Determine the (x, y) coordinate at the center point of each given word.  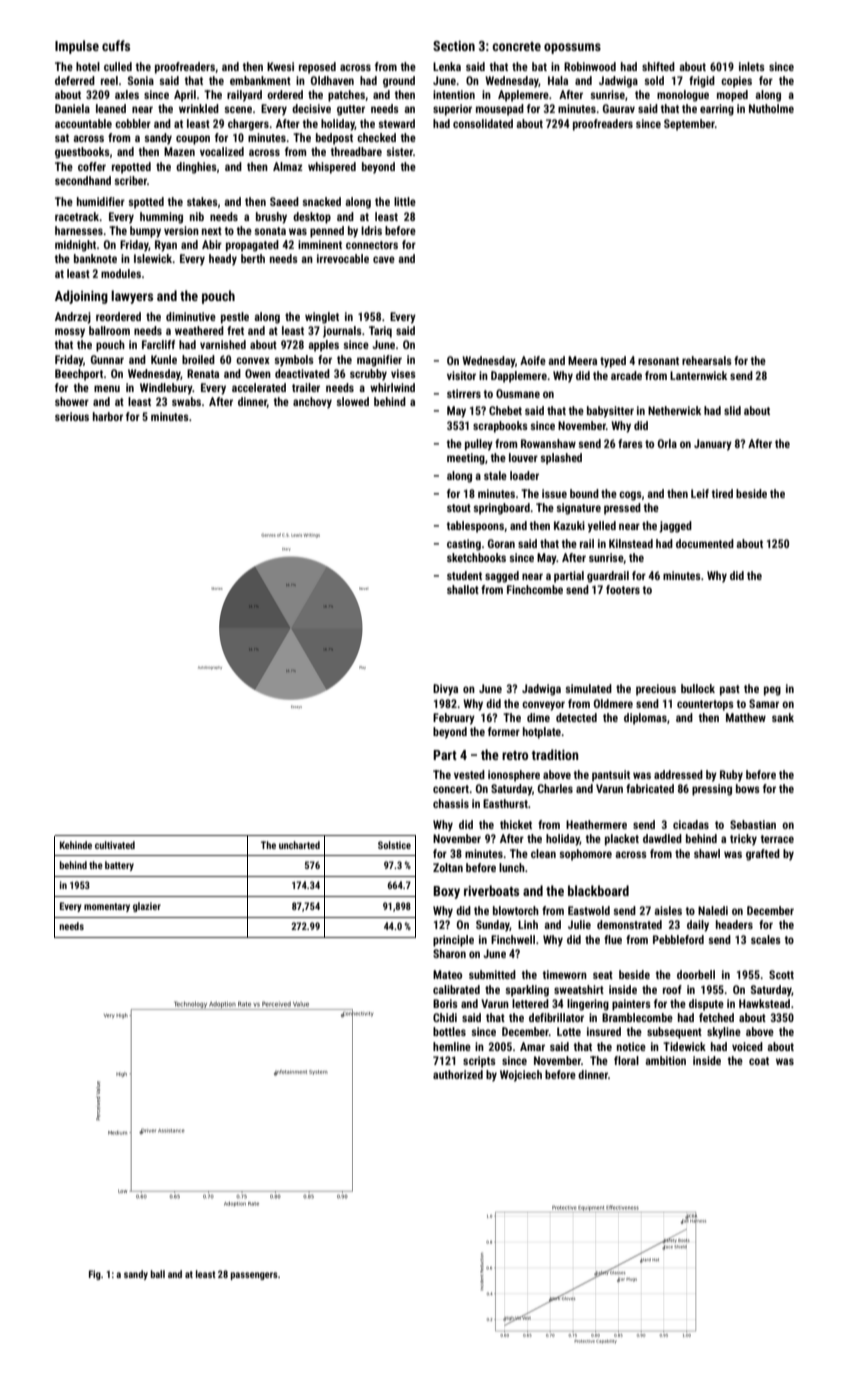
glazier (147, 907)
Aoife (533, 360)
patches (346, 96)
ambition (665, 1060)
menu (107, 388)
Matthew (746, 717)
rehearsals (707, 360)
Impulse (77, 47)
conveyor (543, 706)
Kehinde (76, 845)
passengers (254, 1276)
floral (626, 1060)
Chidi (445, 1017)
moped (732, 96)
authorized (458, 1074)
